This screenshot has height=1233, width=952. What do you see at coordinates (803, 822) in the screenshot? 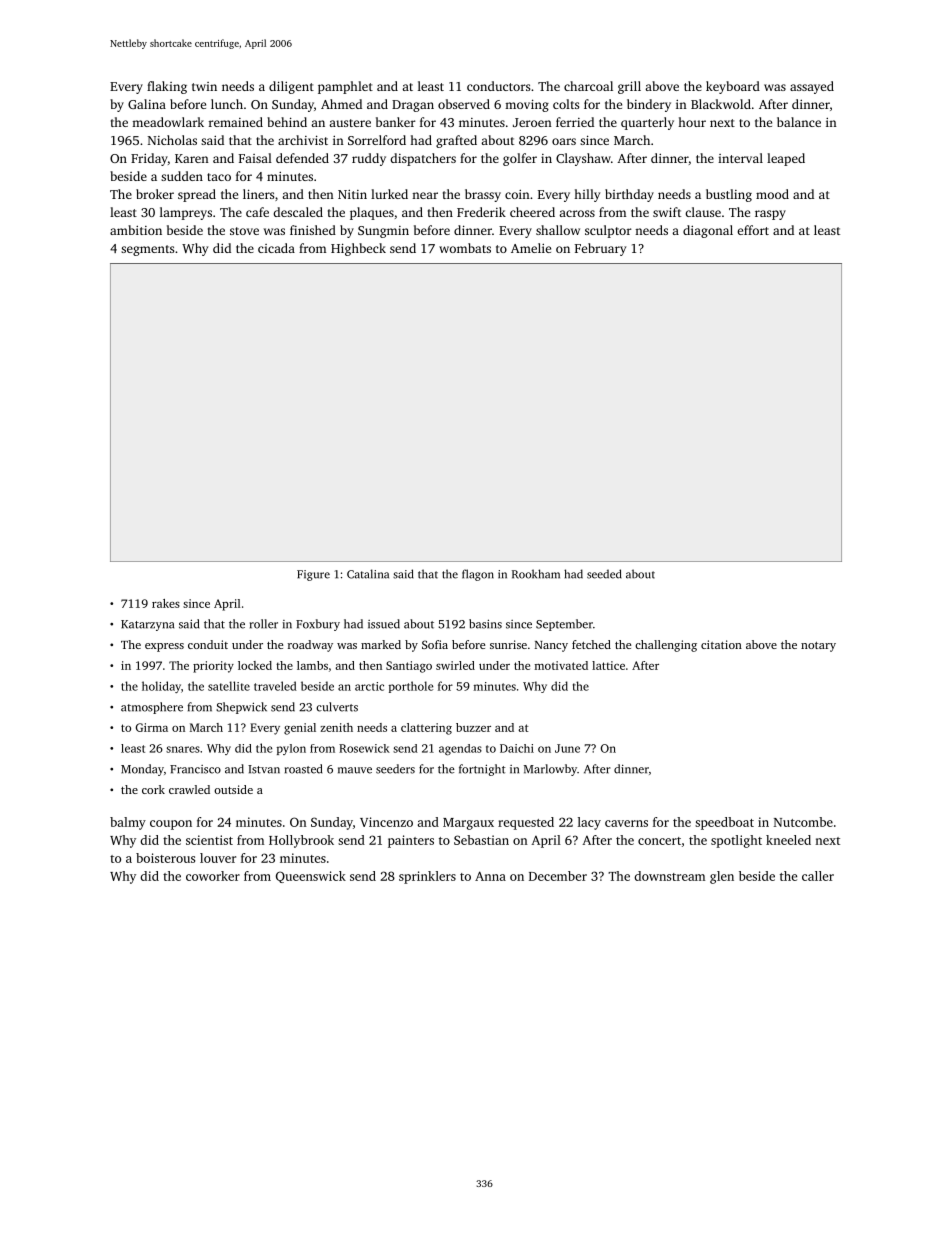
I see `Nutcombe` at bounding box center [803, 822].
